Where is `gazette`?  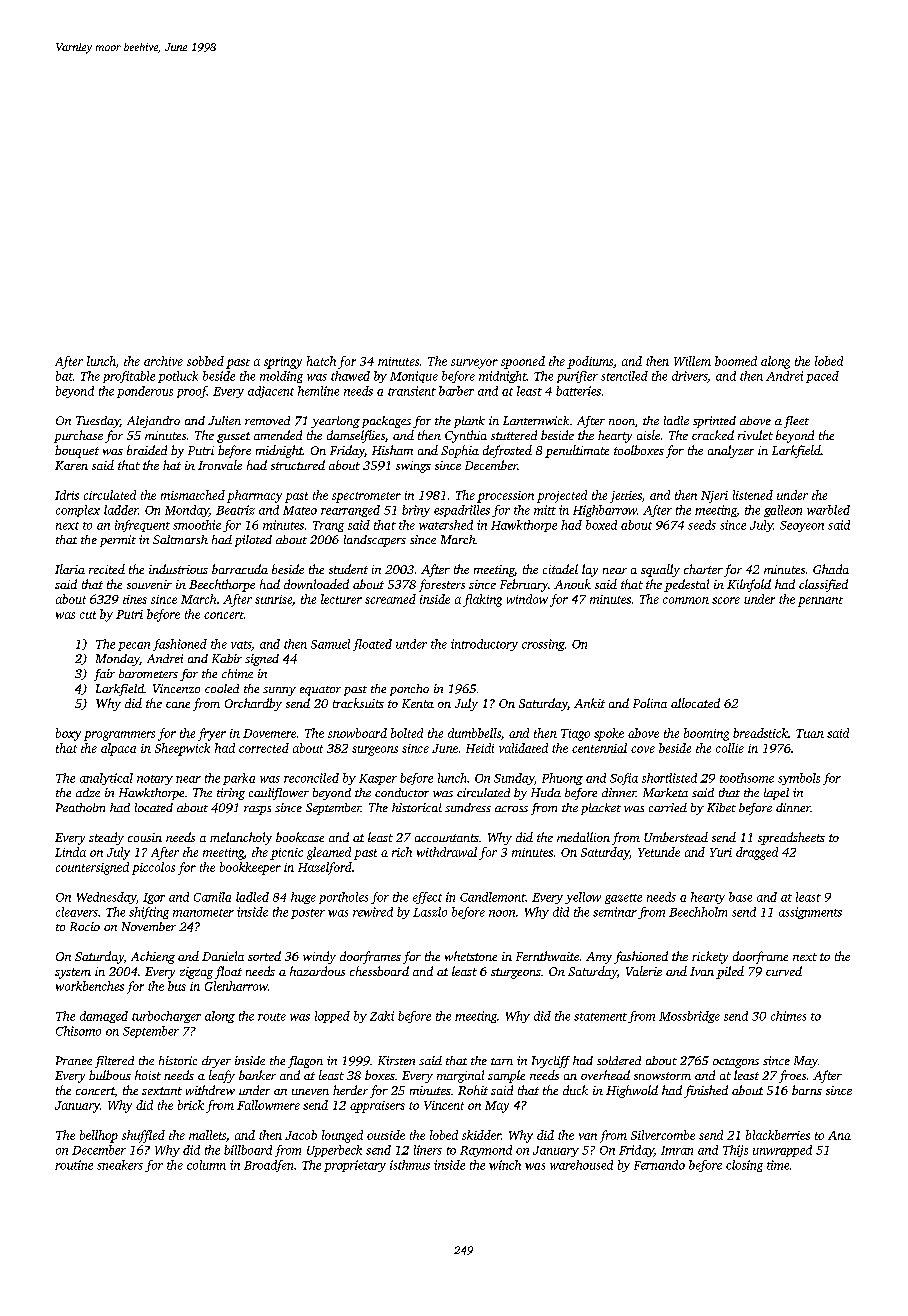
gazette is located at coordinates (623, 899).
